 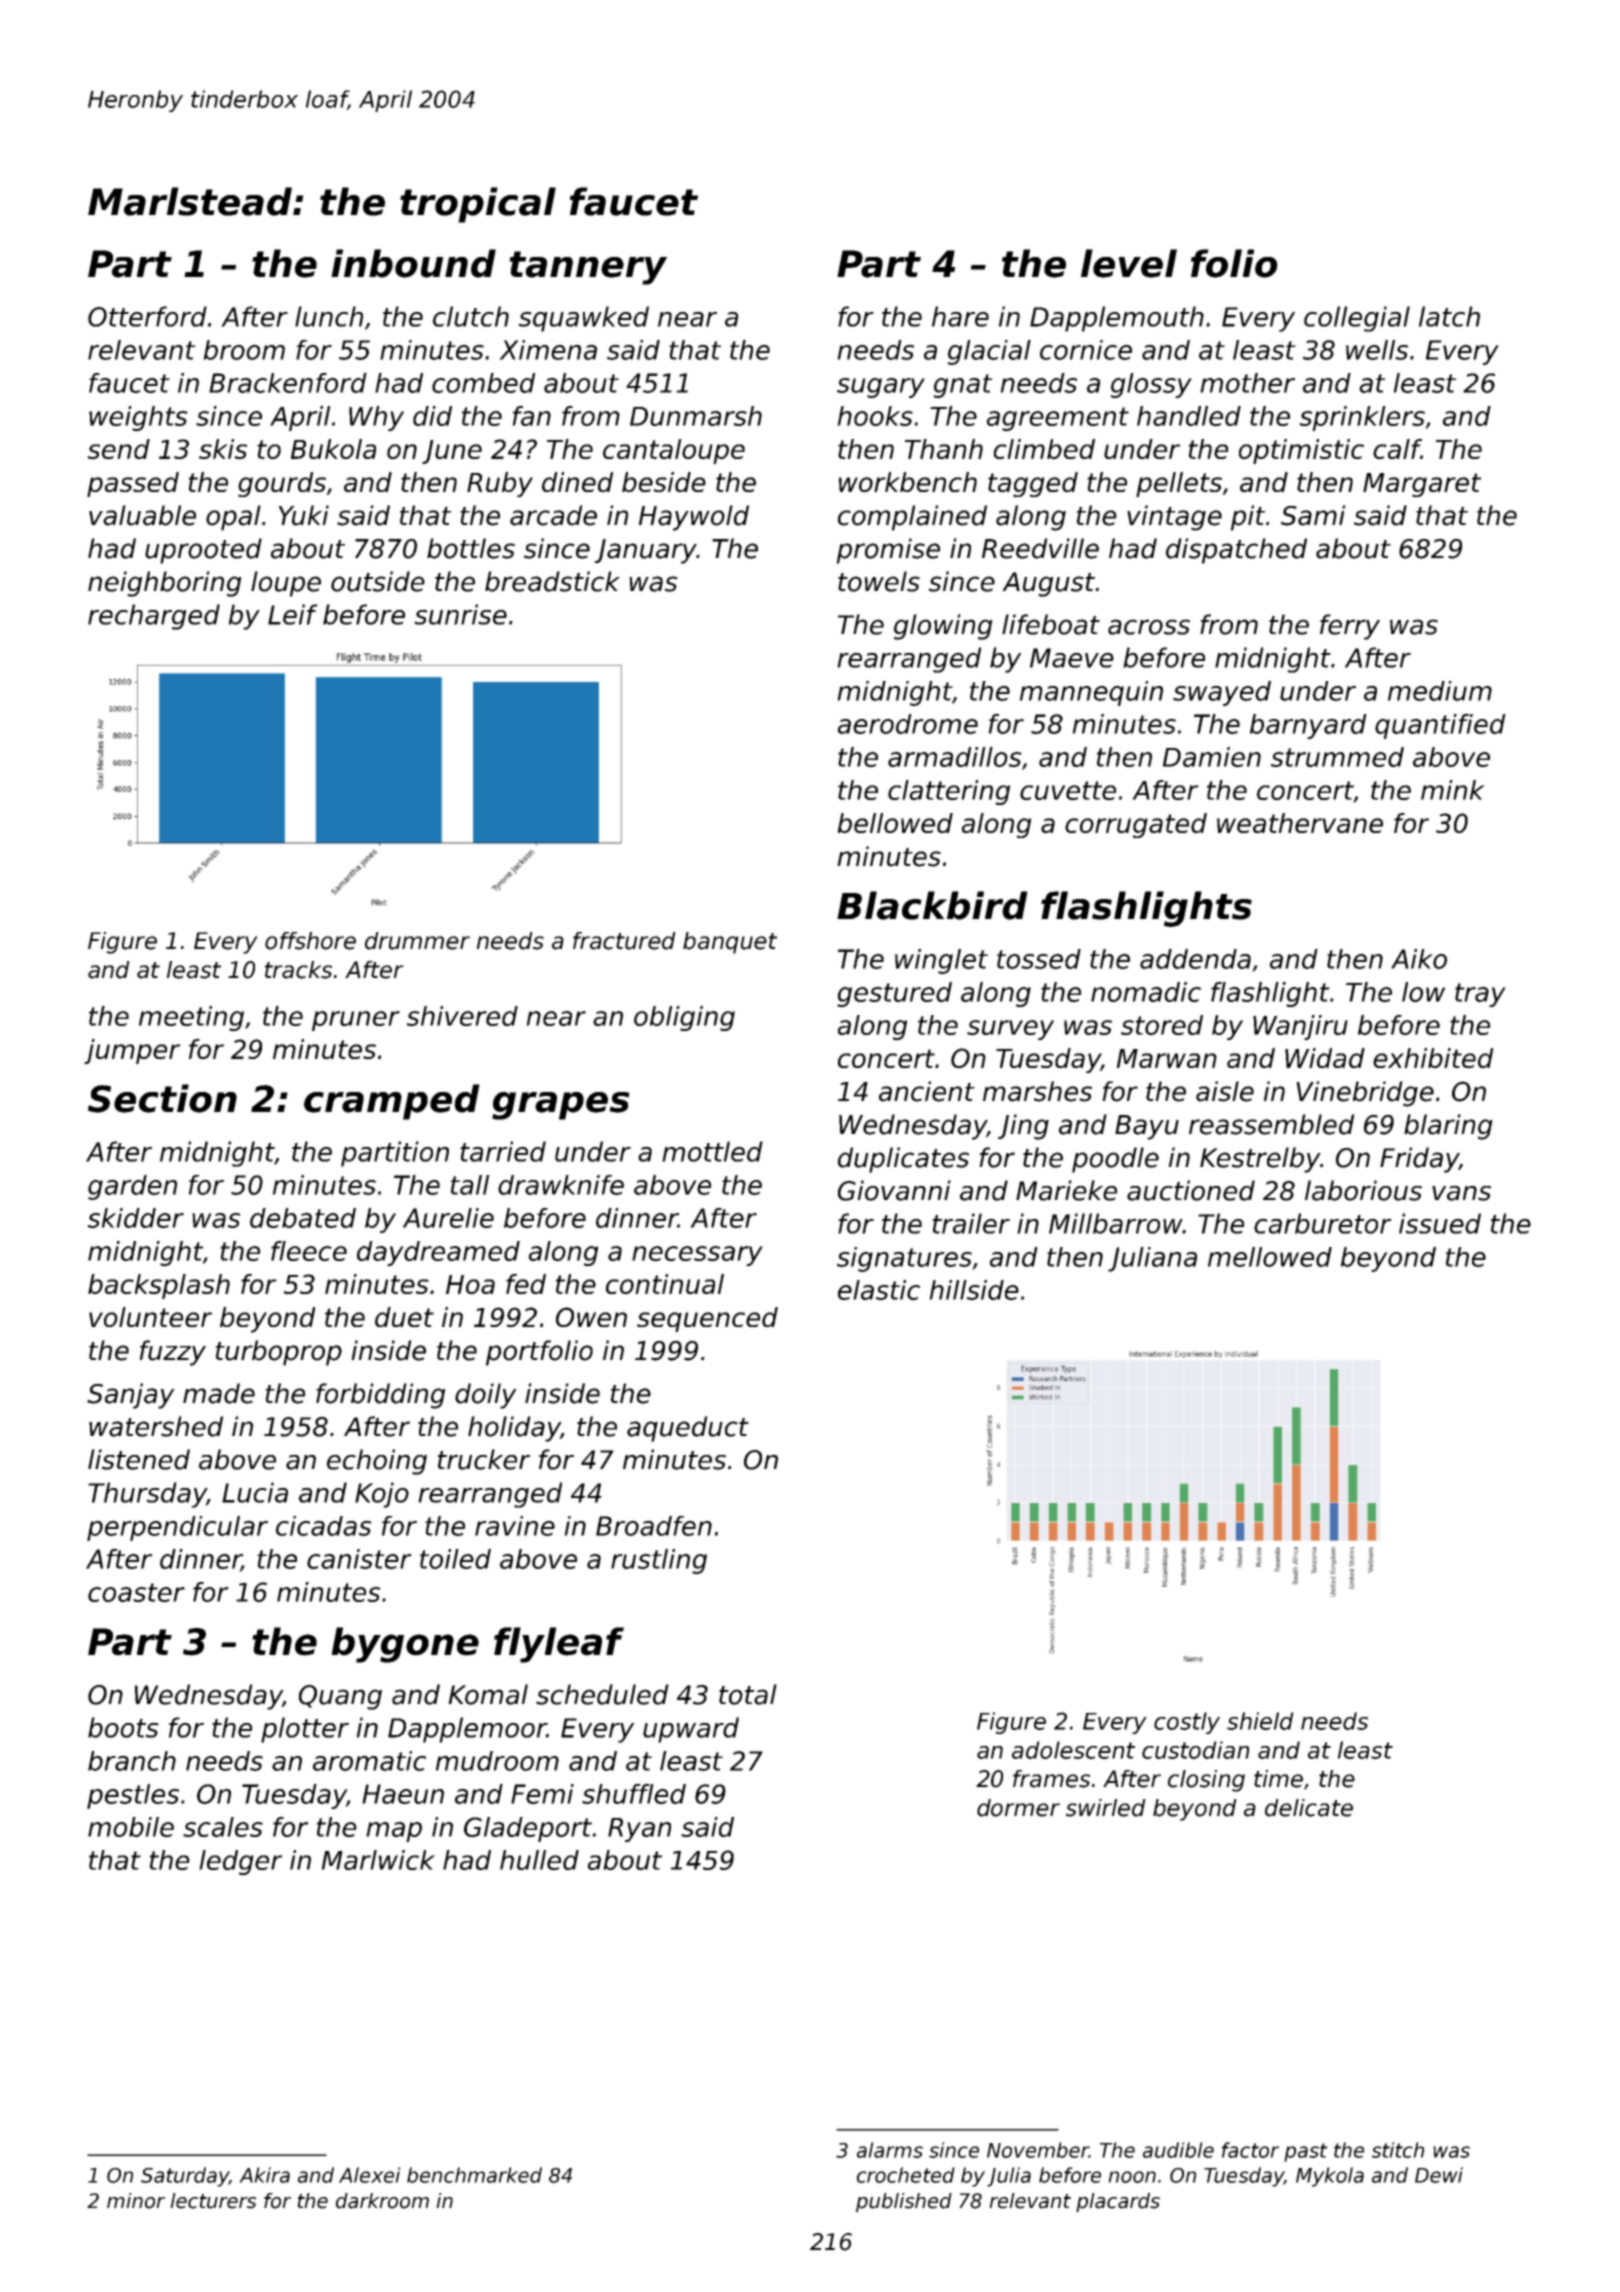 I want to click on darkroom, so click(x=382, y=2201).
